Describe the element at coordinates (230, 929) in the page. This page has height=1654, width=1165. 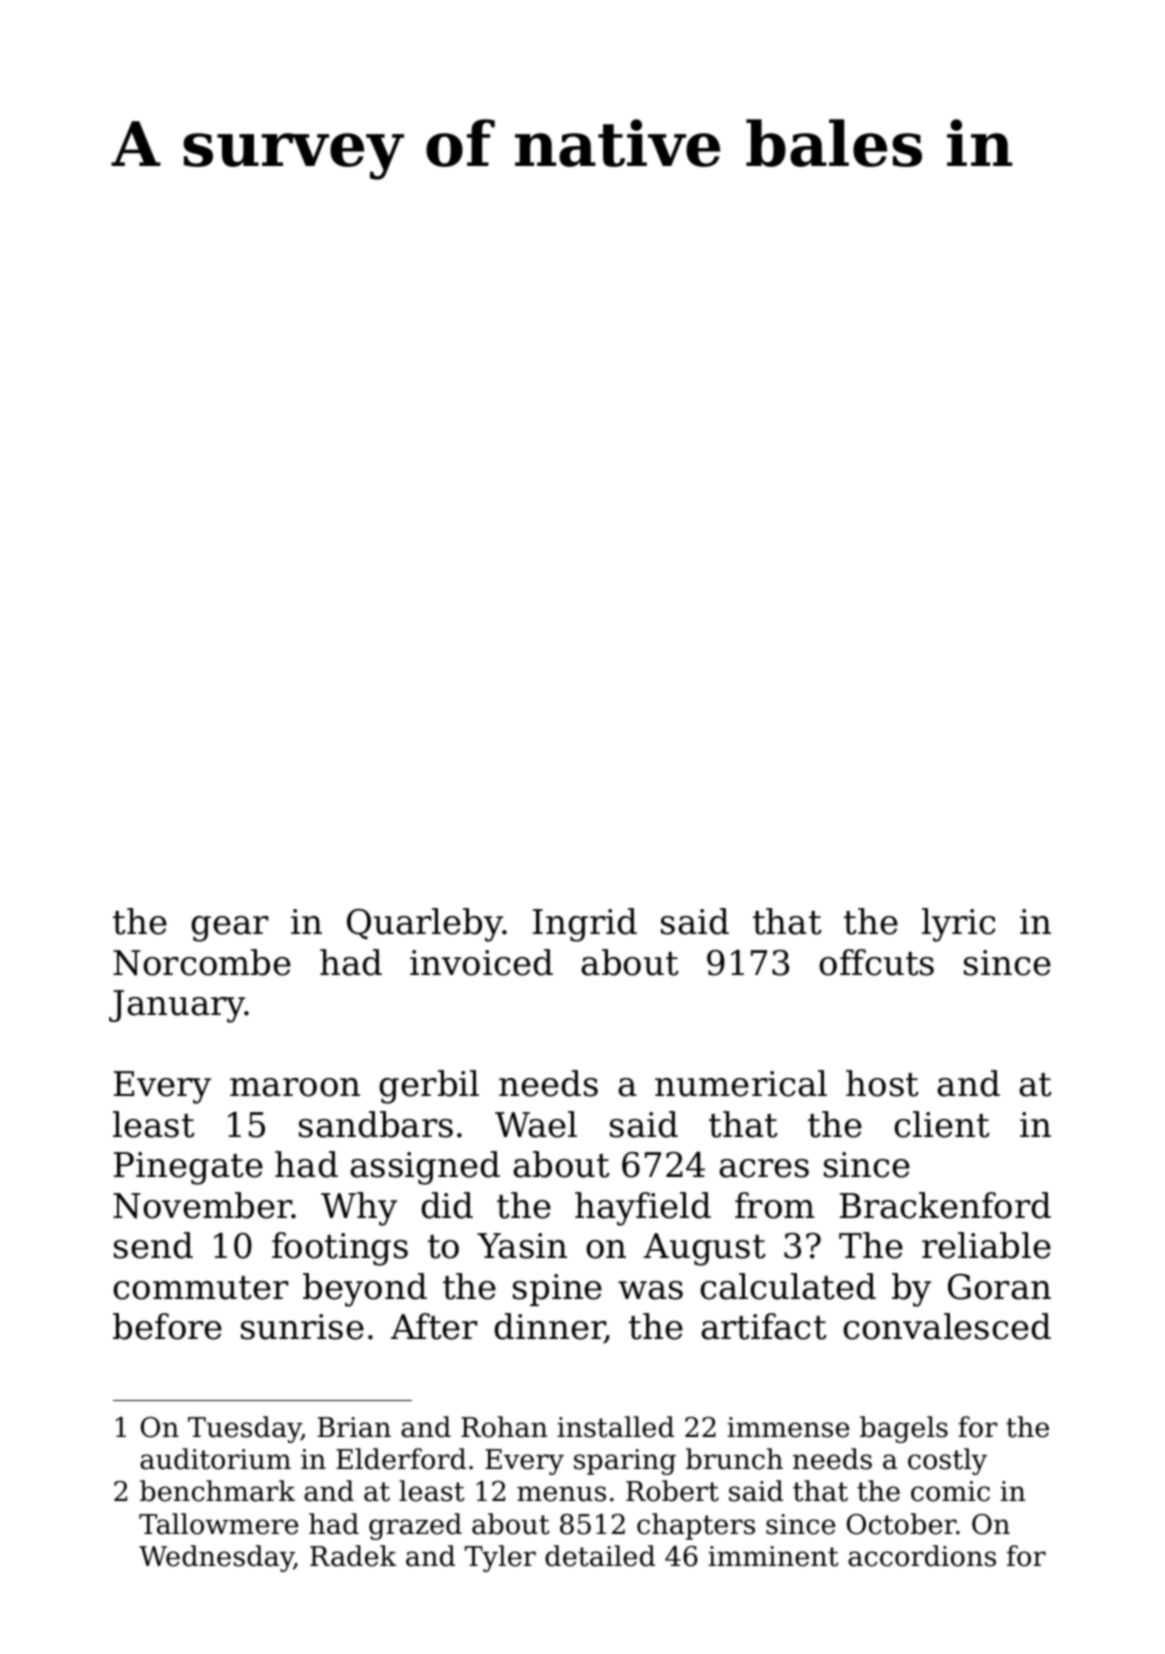
I see `gear` at that location.
